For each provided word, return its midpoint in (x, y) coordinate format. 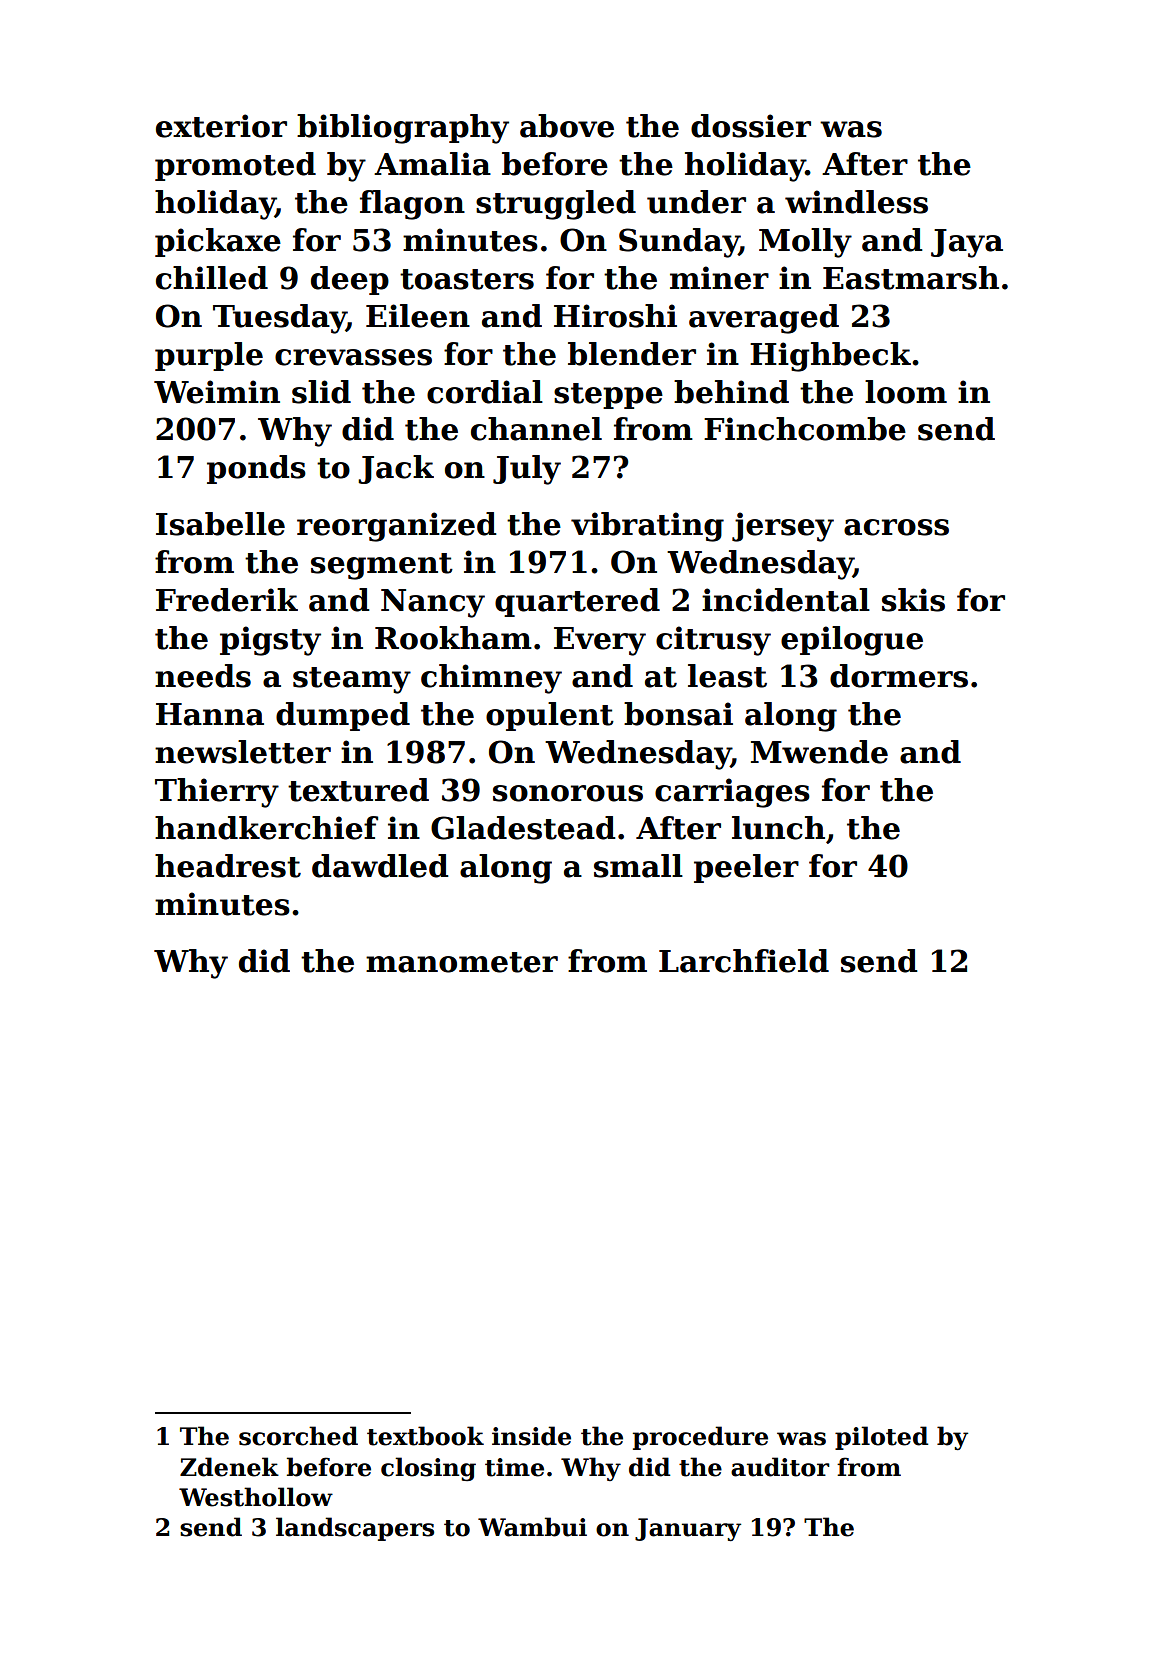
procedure (700, 1438)
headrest (228, 866)
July (527, 470)
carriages (732, 793)
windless (856, 202)
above (567, 126)
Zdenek (229, 1467)
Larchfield (744, 961)
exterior (221, 126)
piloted (881, 1438)
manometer (462, 962)
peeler (746, 868)
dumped (343, 716)
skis (913, 600)
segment (382, 566)
